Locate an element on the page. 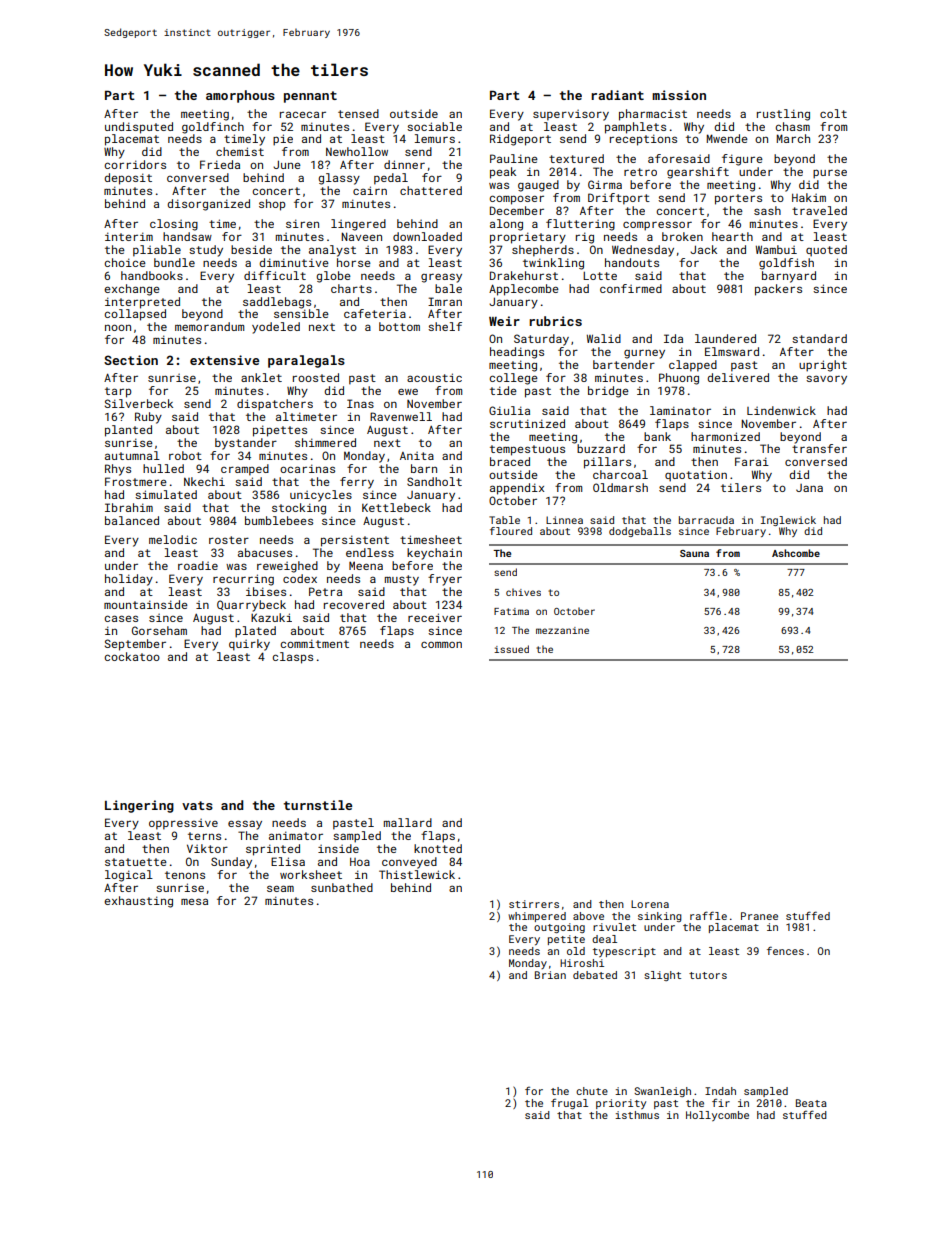 This image has height=1233, width=952. mission is located at coordinates (679, 95).
